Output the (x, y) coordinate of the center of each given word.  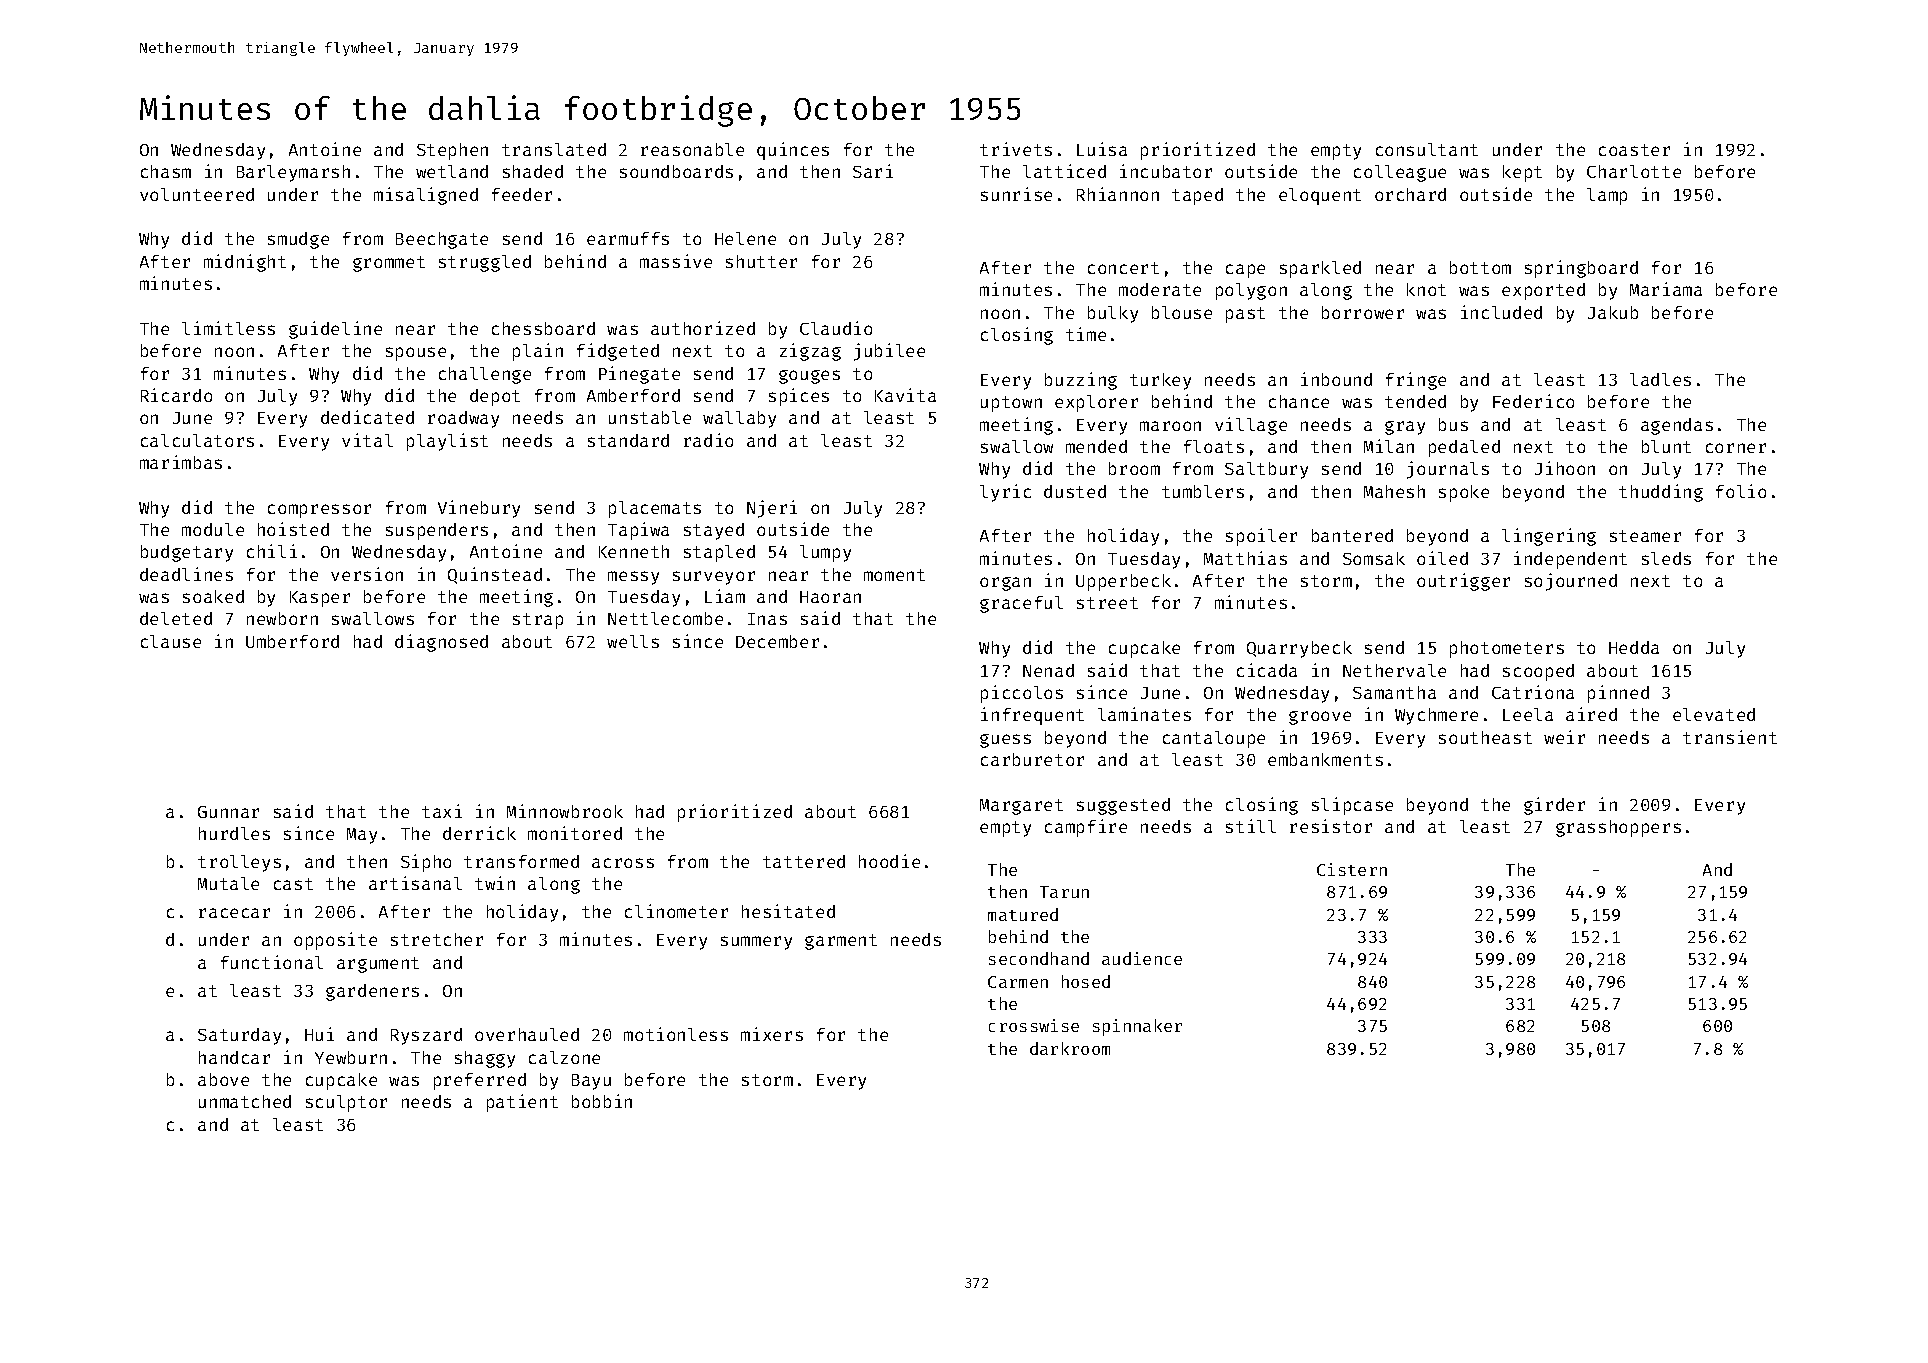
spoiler (1261, 537)
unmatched (245, 1101)
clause (171, 641)
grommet (389, 264)
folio (1741, 491)
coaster (1634, 150)
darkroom (1070, 1048)
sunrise (1016, 194)
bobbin (602, 1101)
